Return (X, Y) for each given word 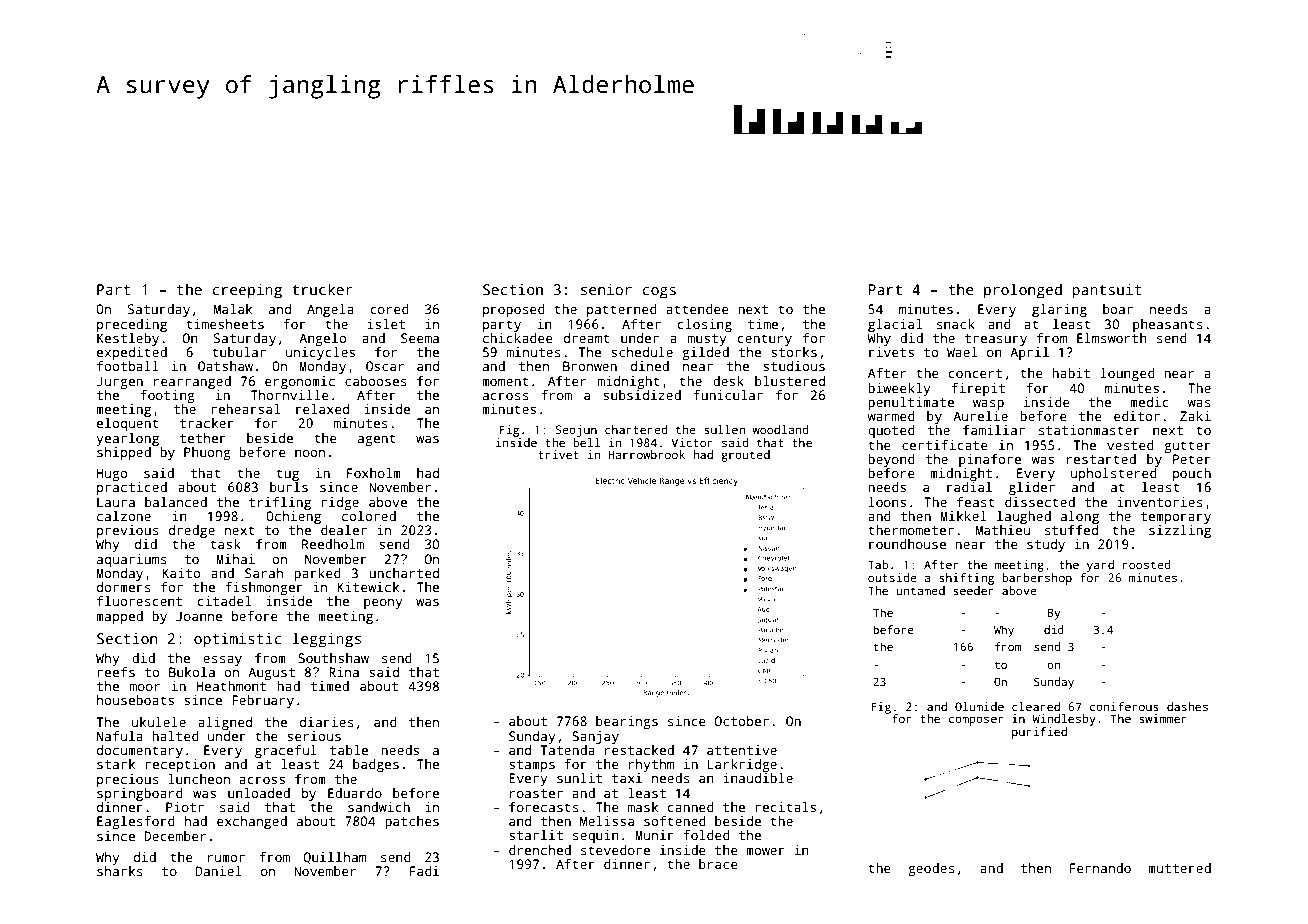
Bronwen (590, 366)
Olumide (979, 706)
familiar (994, 430)
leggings (326, 640)
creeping (247, 291)
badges (376, 765)
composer (976, 721)
